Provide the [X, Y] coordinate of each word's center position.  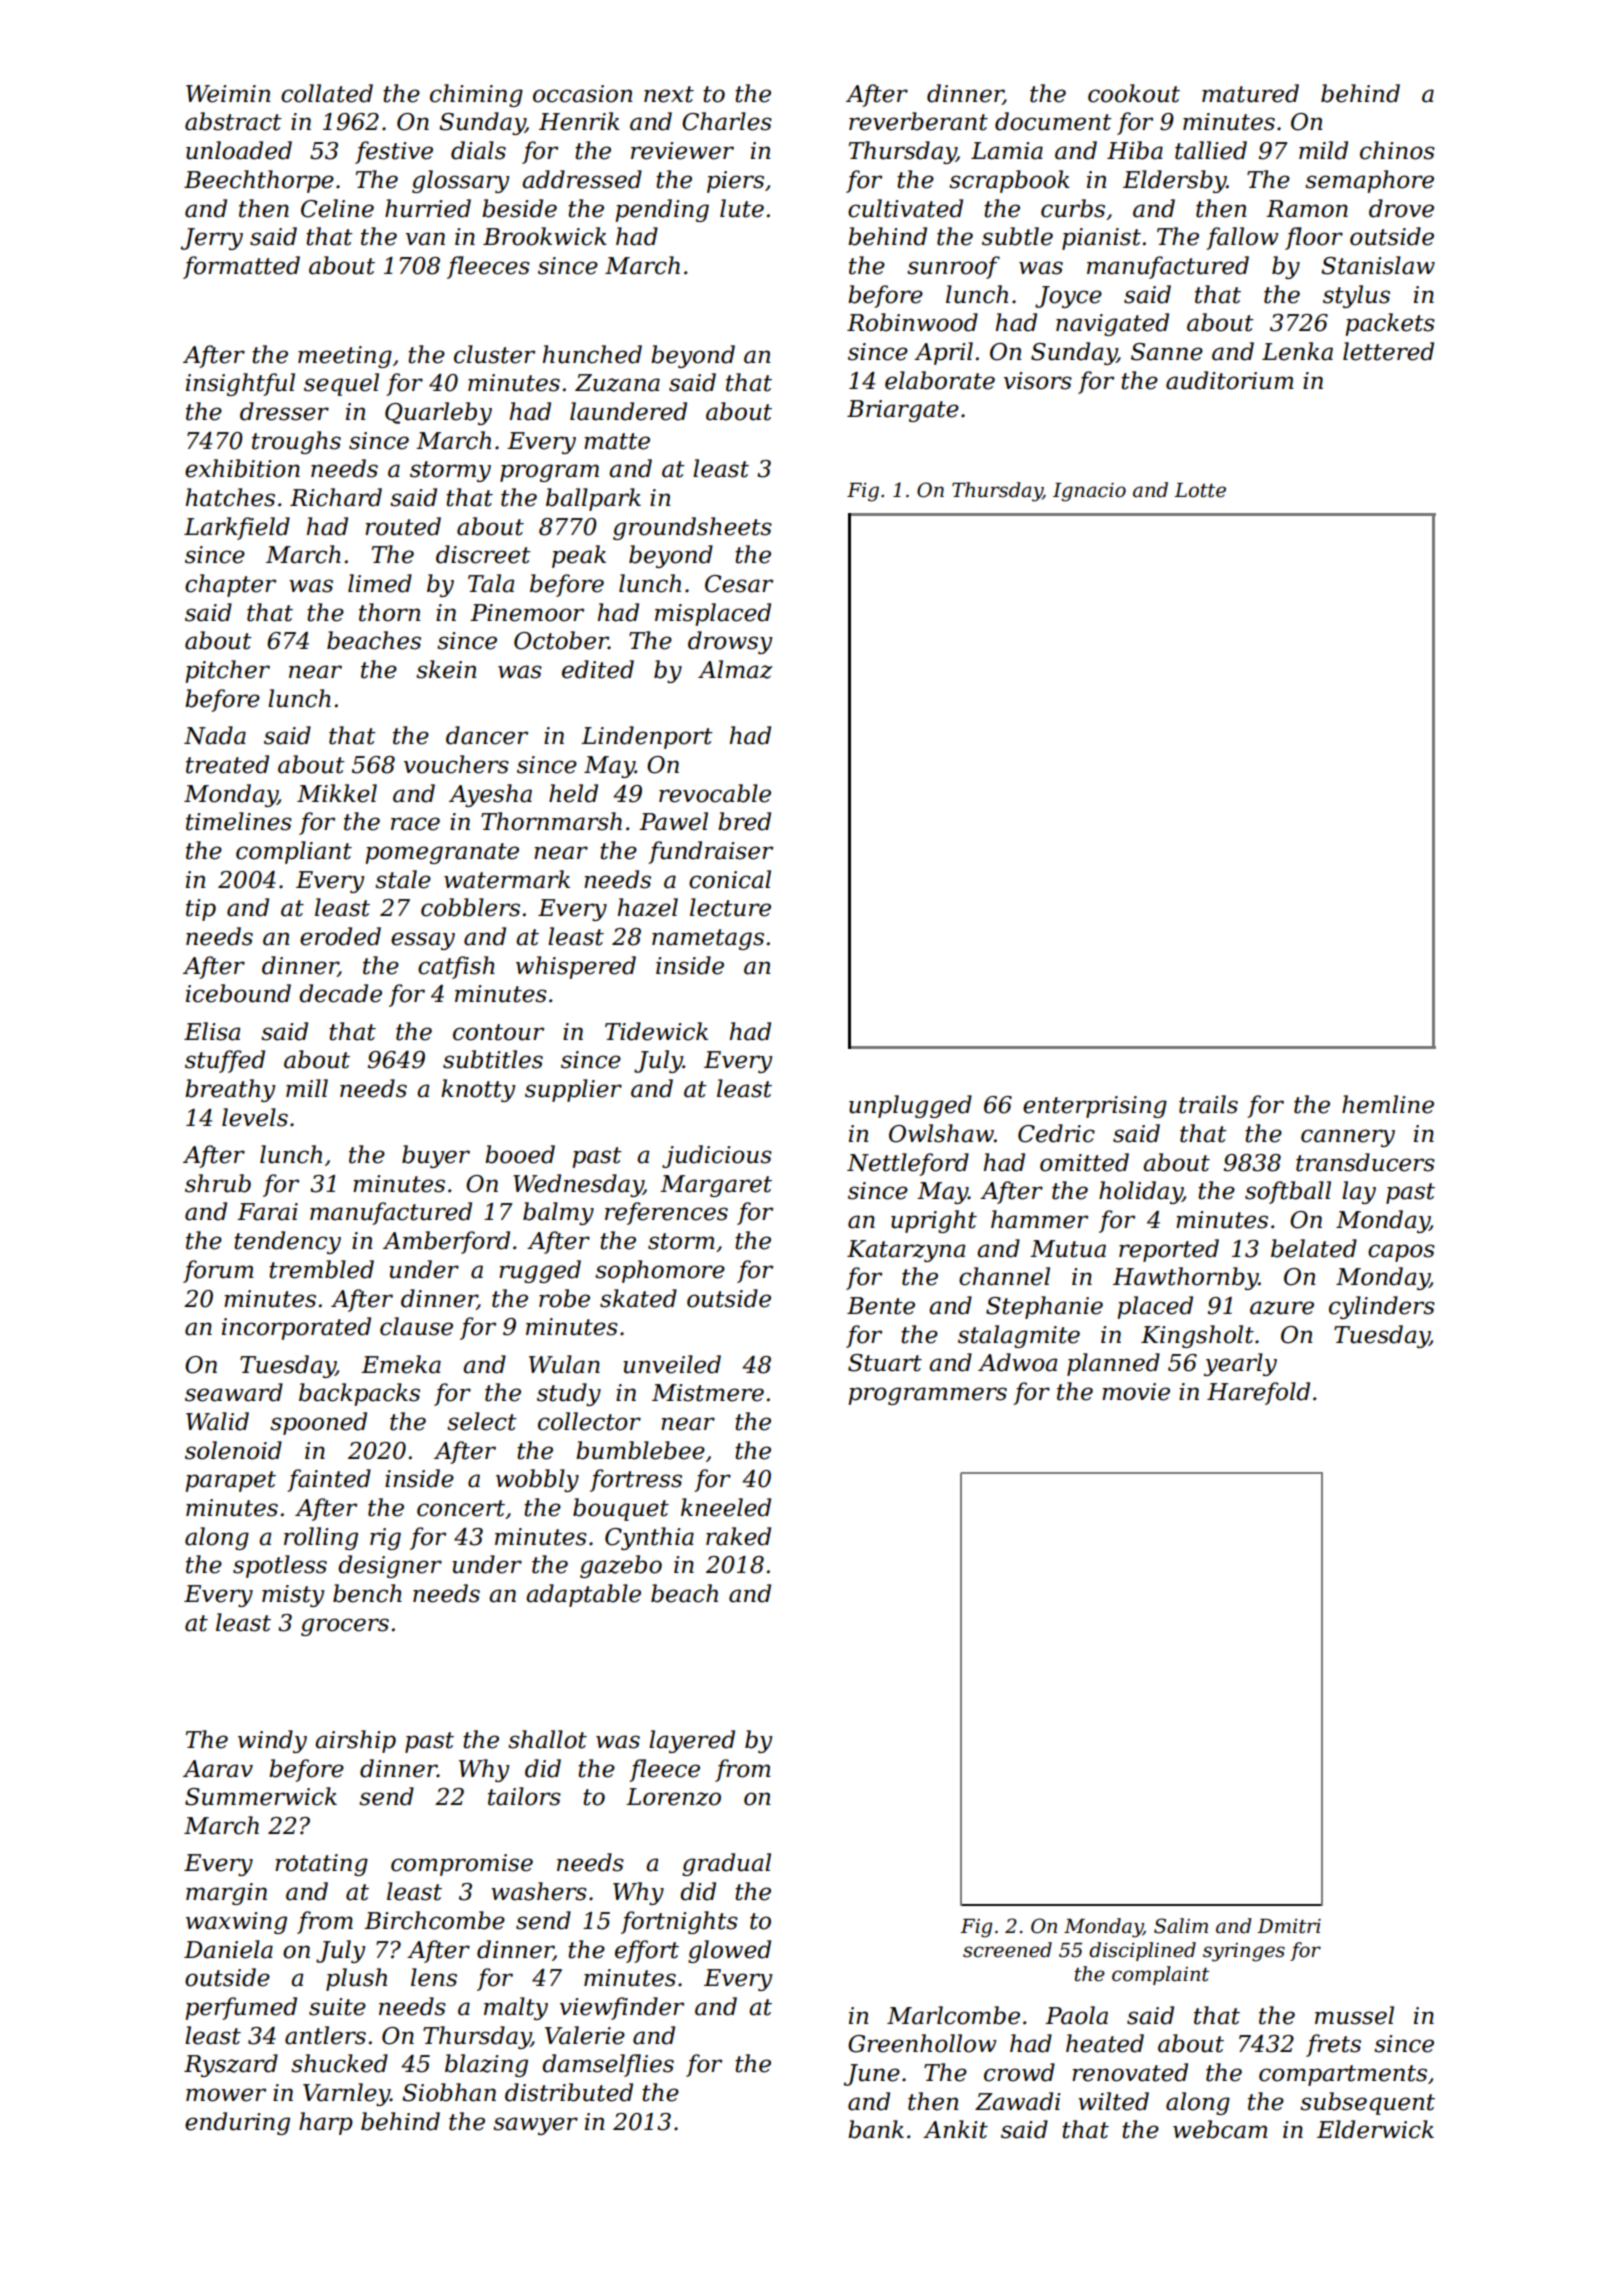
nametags [708, 939]
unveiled [672, 1364]
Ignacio [1089, 492]
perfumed [241, 2008]
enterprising [1095, 1107]
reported [1169, 1250]
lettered [1388, 351]
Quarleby [438, 413]
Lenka [1297, 351]
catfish [456, 967]
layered [692, 1741]
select [482, 1421]
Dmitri [1289, 1926]
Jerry [212, 239]
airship [355, 1741]
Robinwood [912, 322]
